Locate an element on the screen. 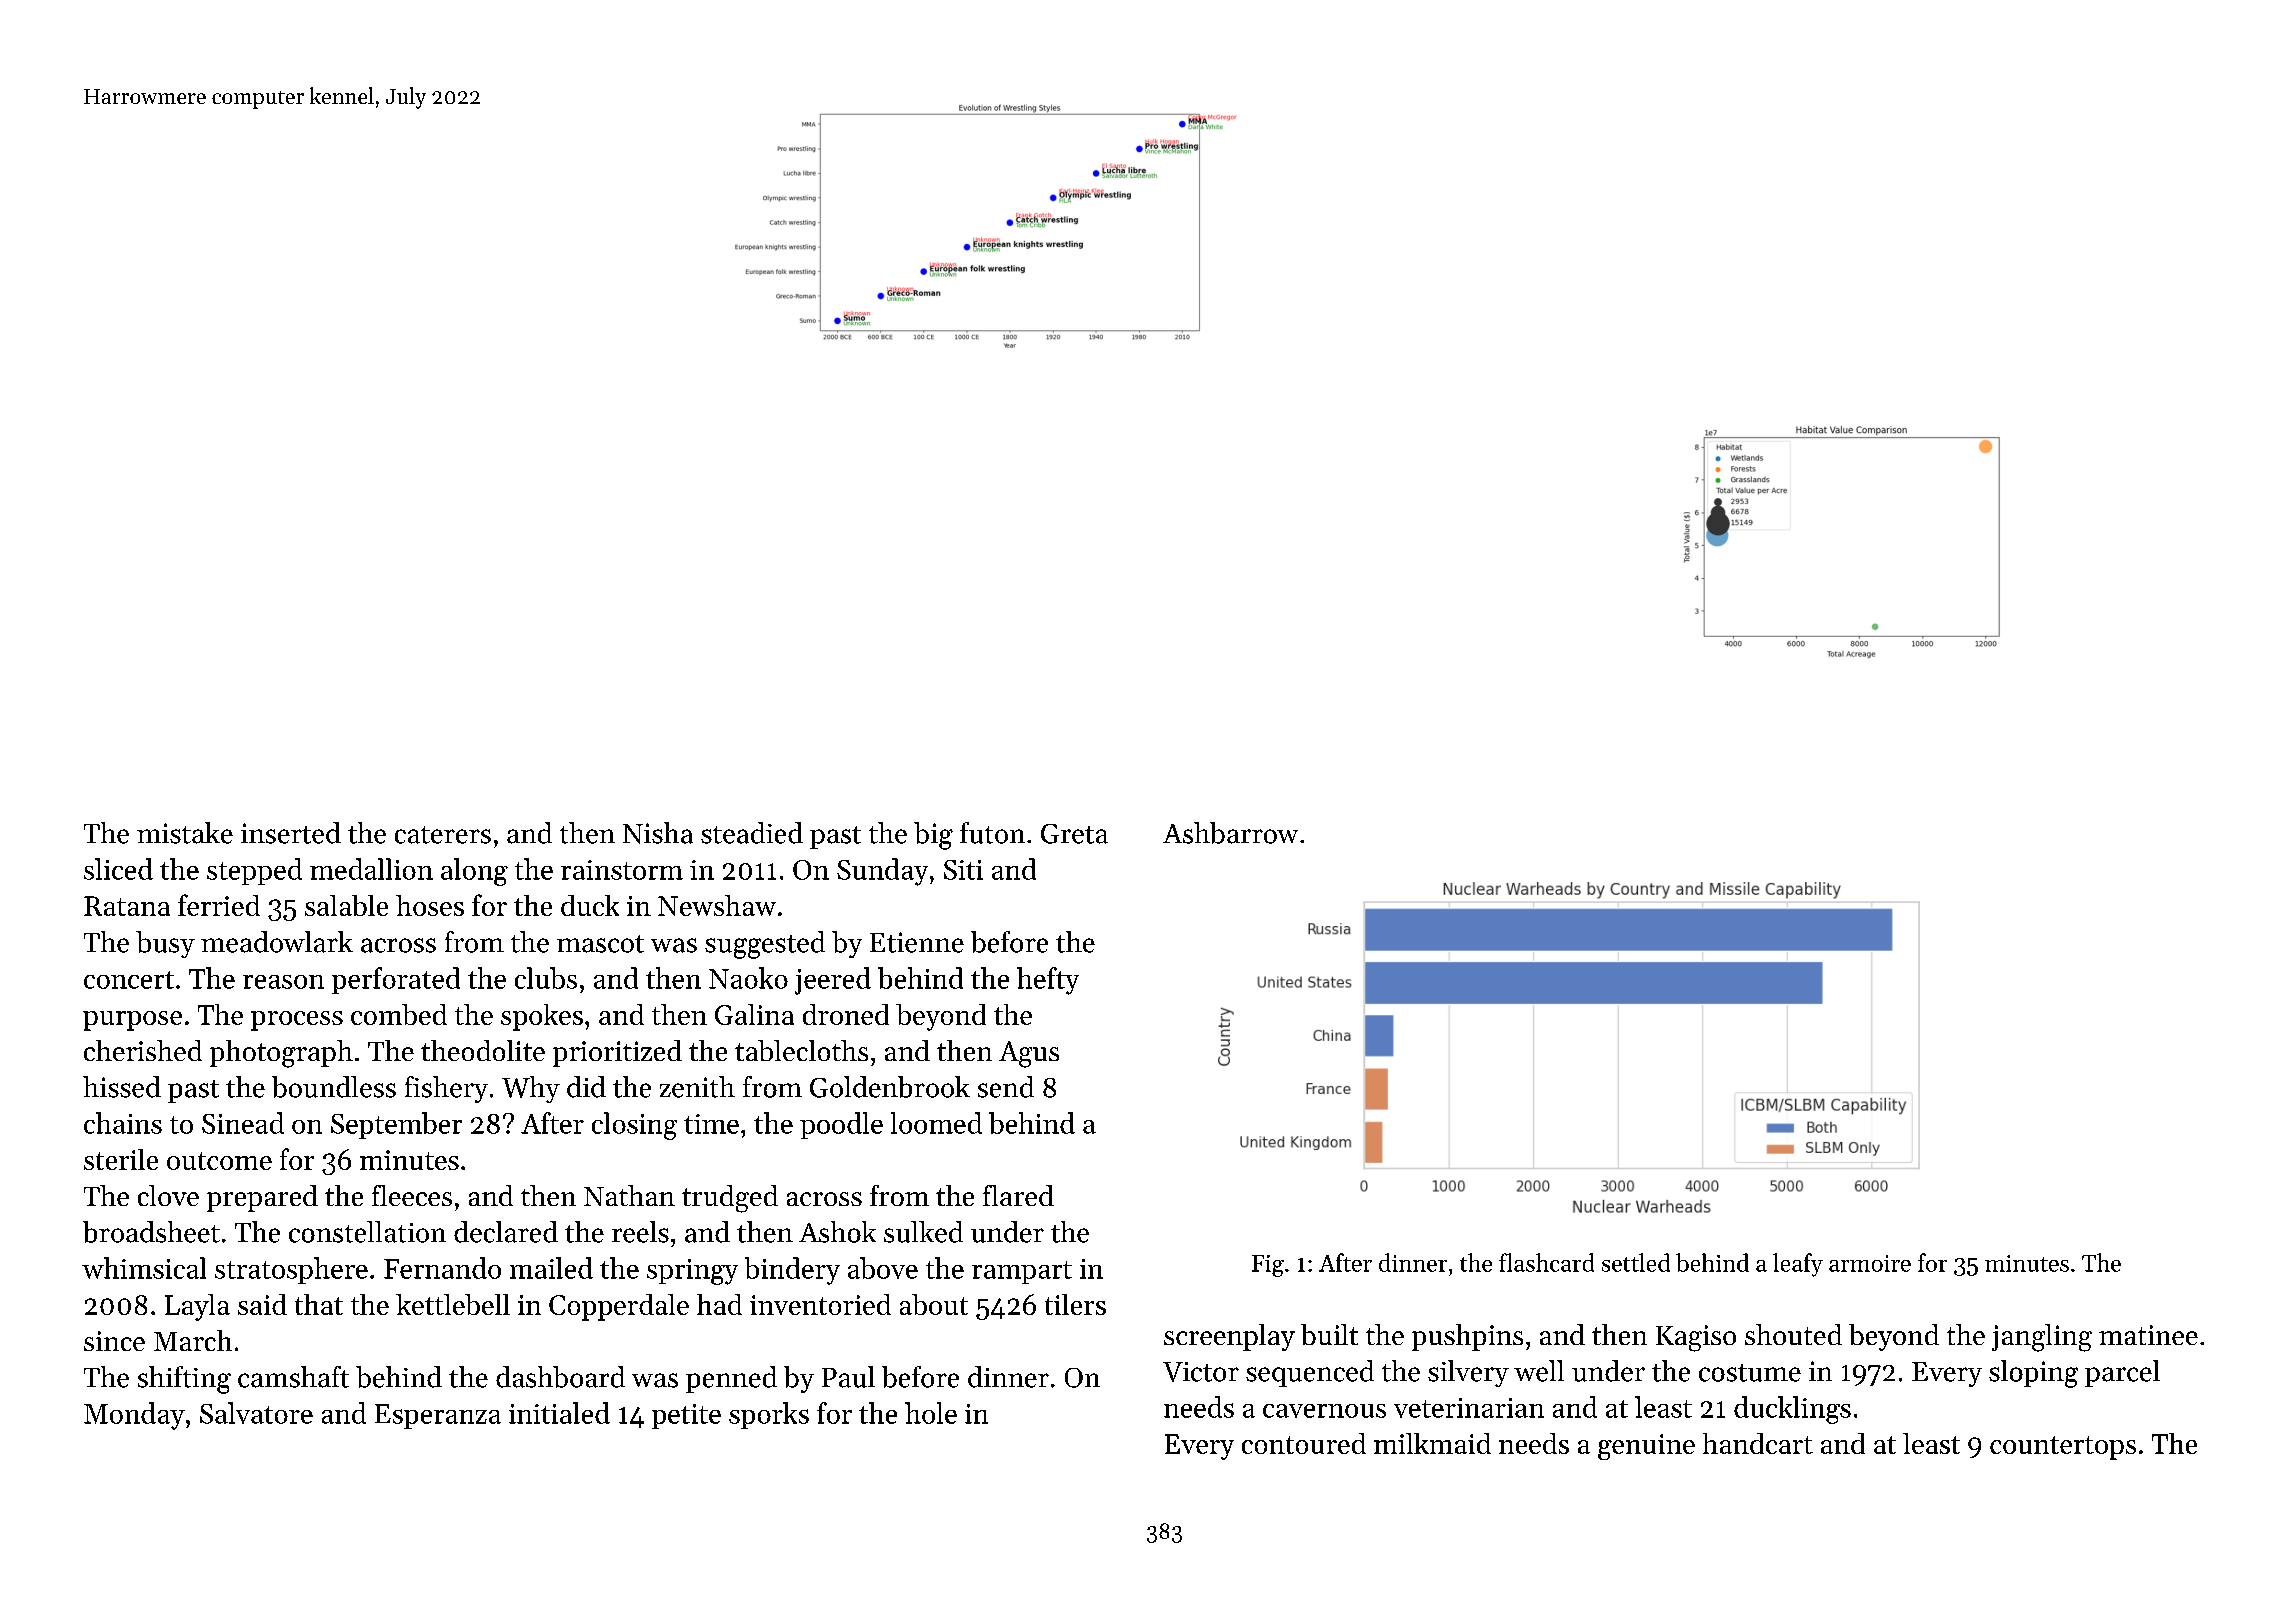  Ashbarrow is located at coordinates (1230, 833).
